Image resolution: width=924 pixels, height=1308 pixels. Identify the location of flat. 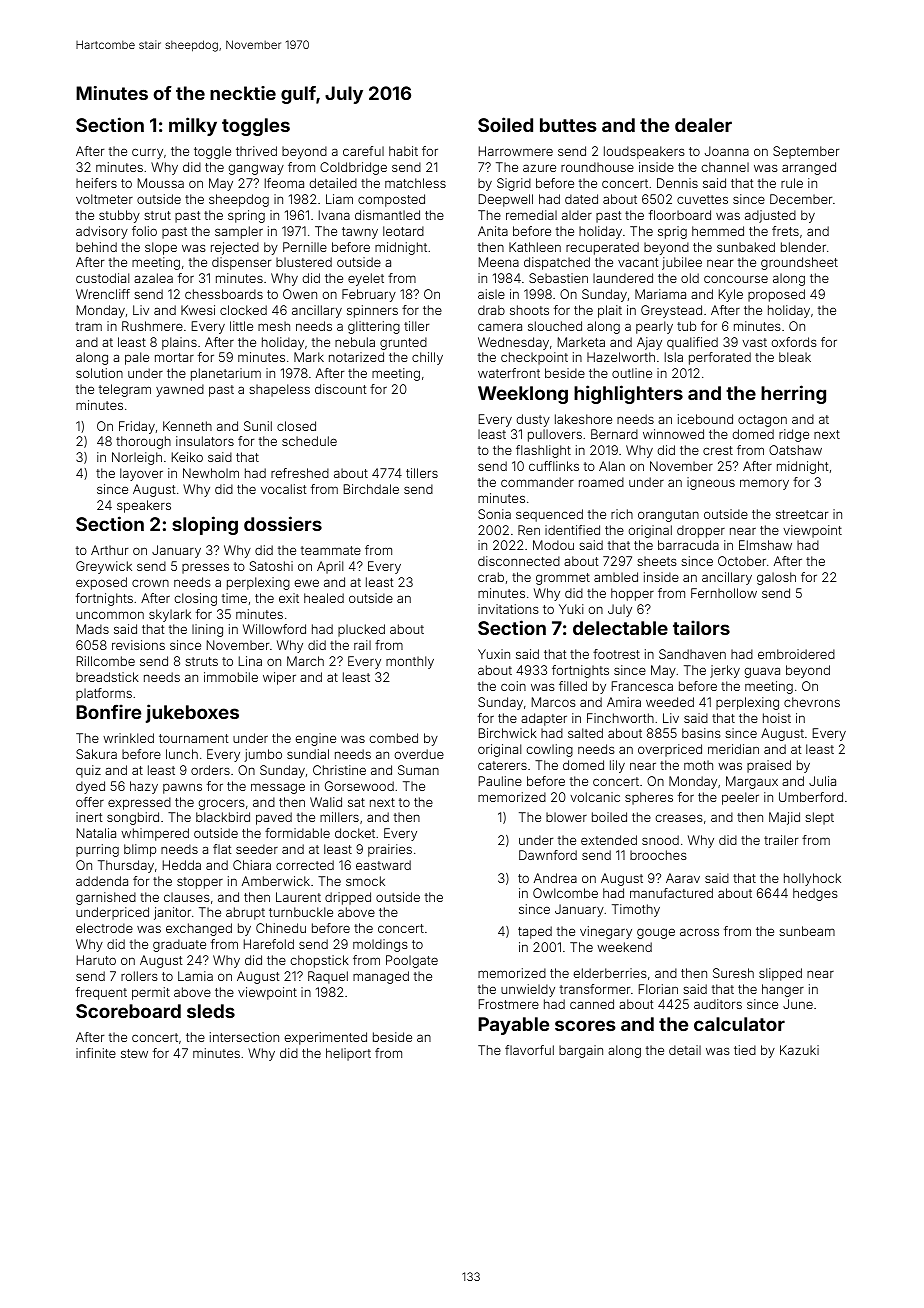
(222, 849).
